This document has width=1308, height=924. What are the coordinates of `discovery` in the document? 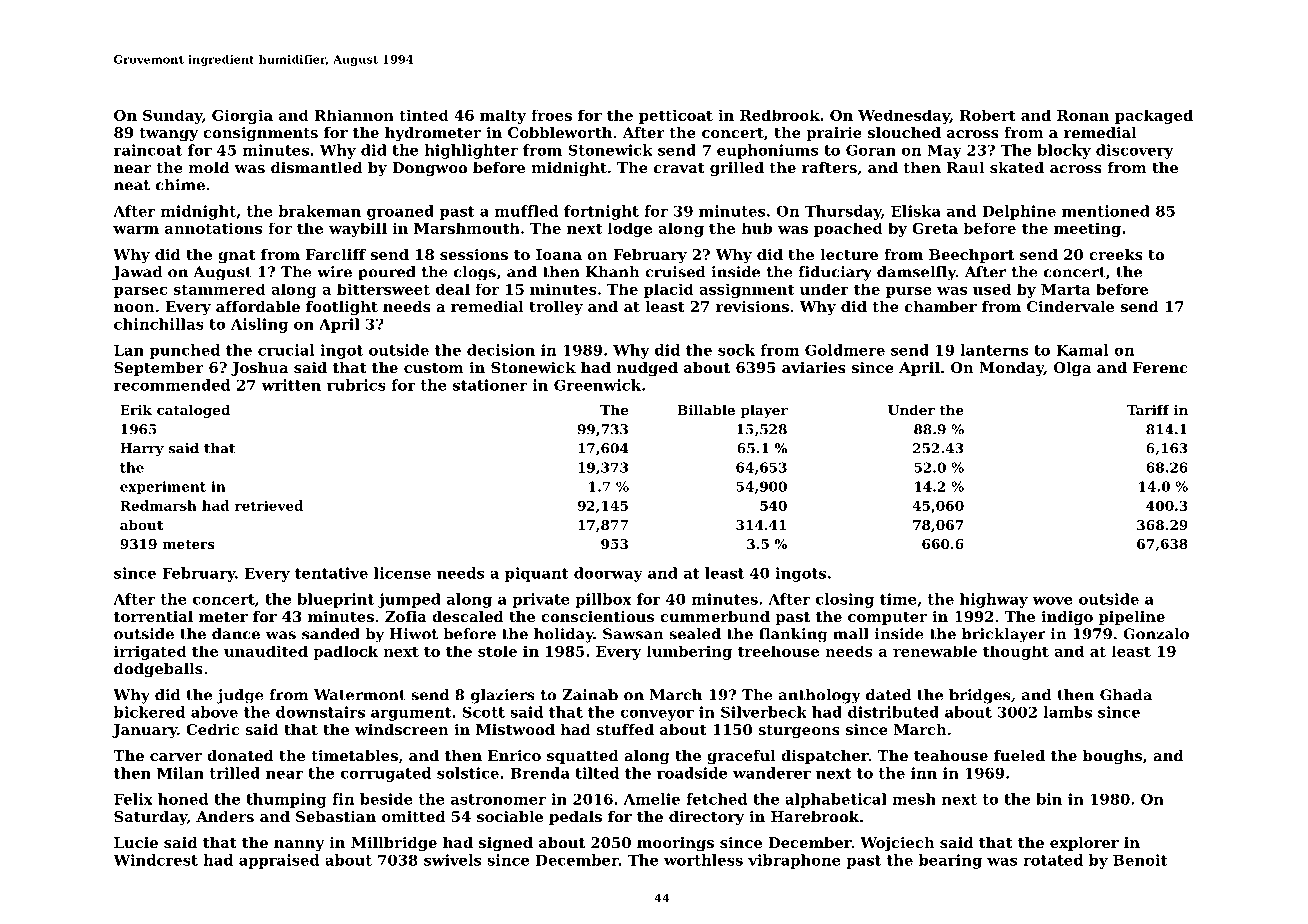 It's located at (1134, 151).
